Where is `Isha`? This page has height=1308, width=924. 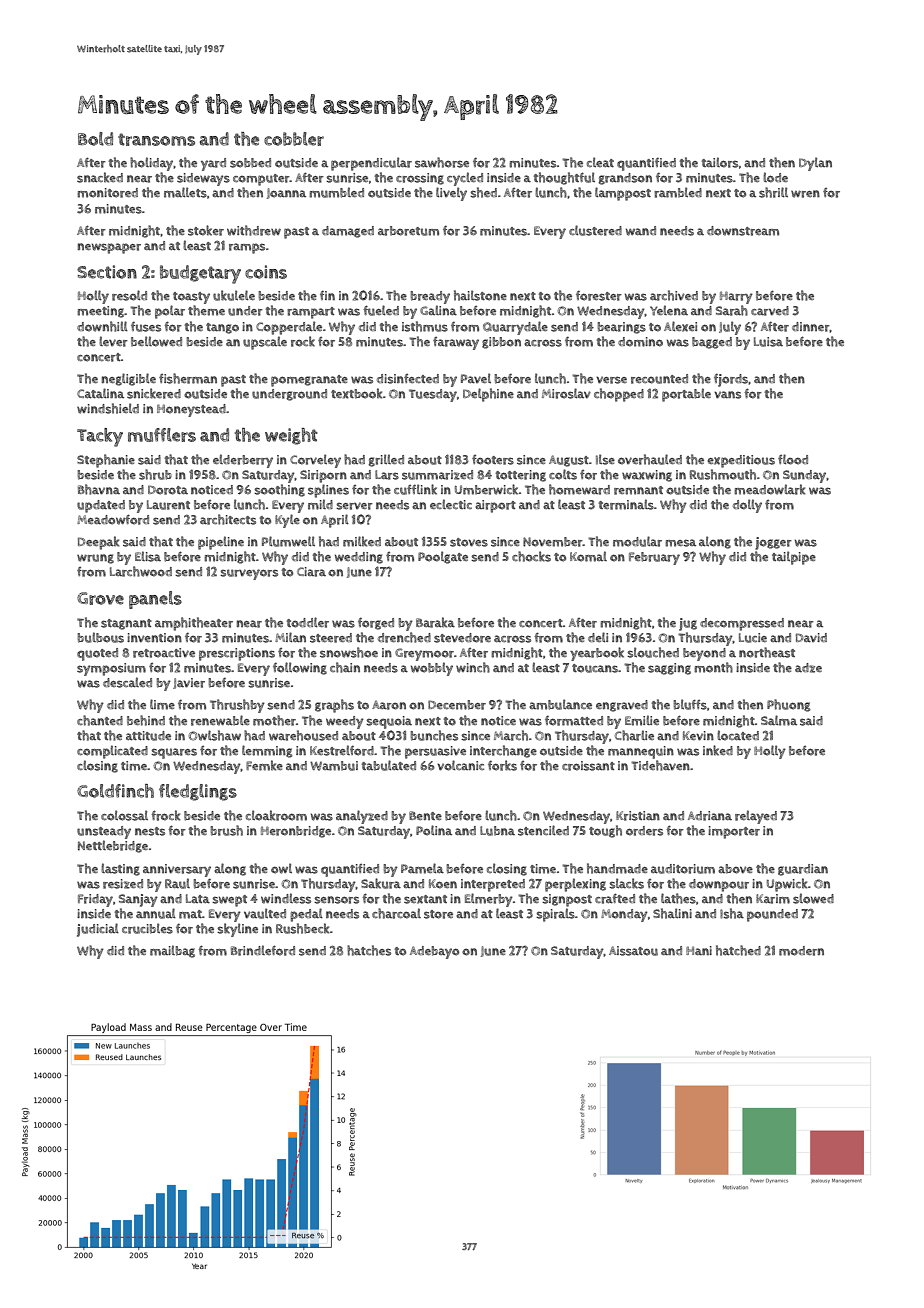 Isha is located at coordinates (732, 913).
